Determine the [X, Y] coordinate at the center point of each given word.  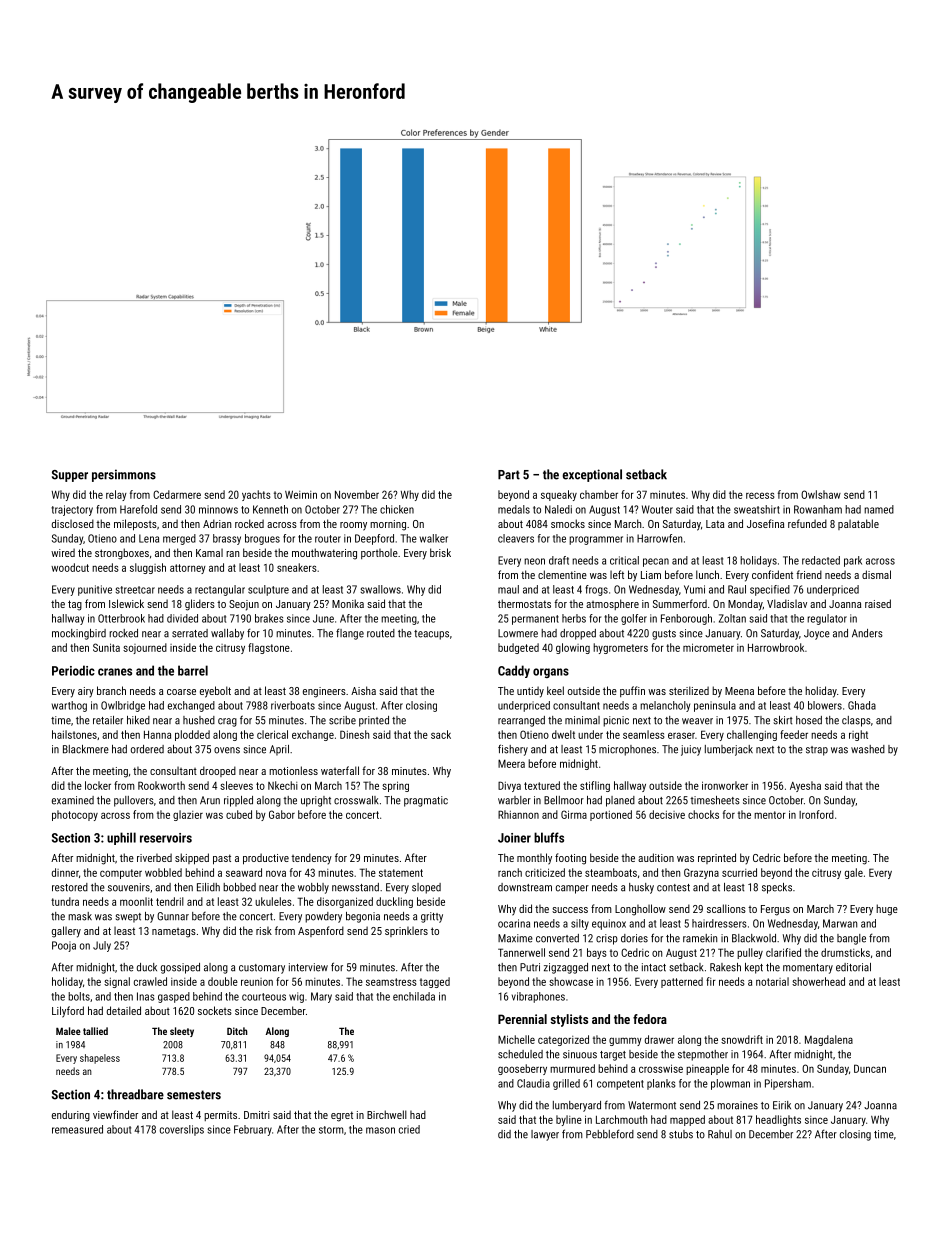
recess [760, 495]
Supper [70, 476]
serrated [190, 633]
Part [509, 475]
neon [534, 561]
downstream [525, 887]
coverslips [182, 1130]
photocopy [75, 815]
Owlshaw [821, 494]
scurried [739, 872]
